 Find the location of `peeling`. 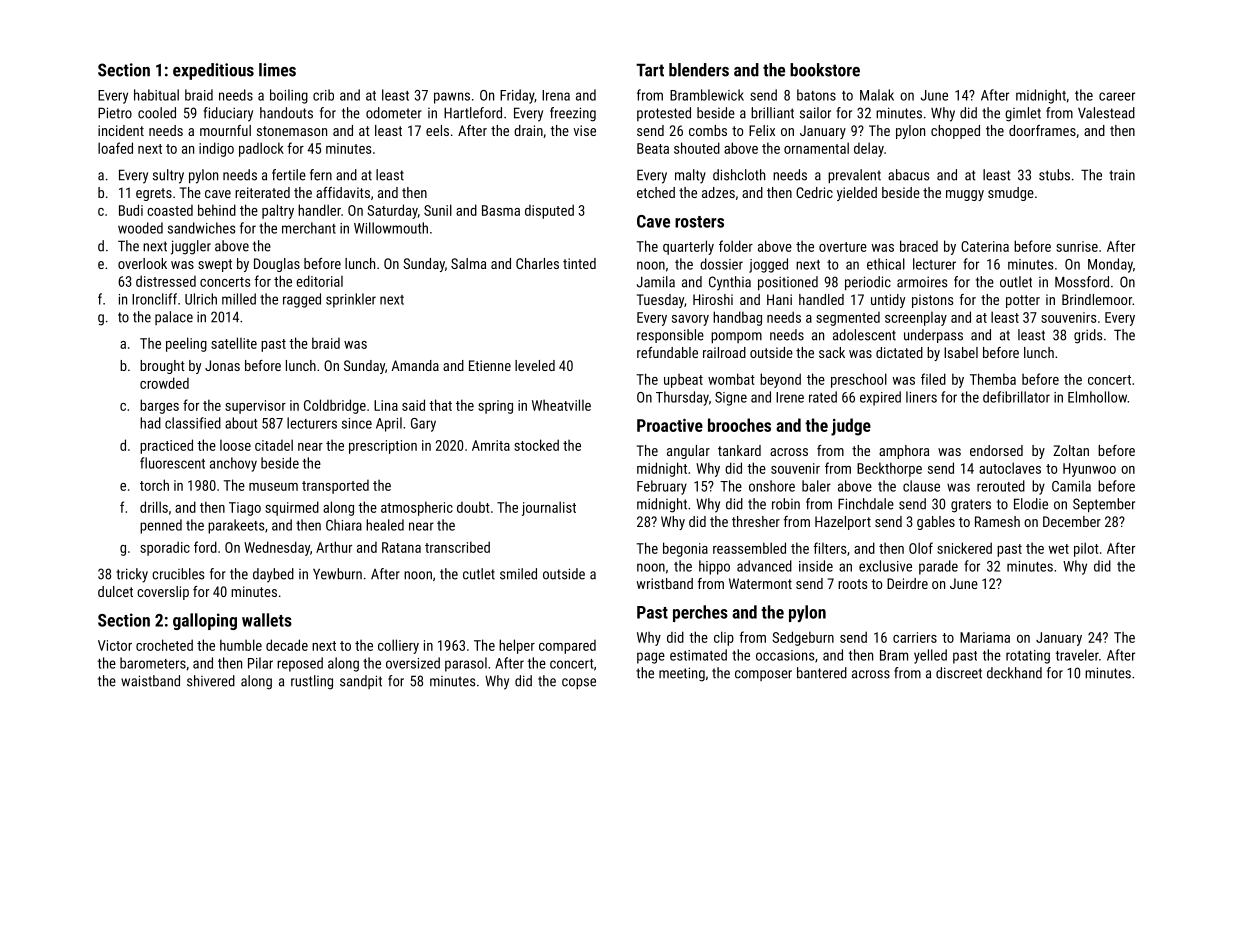

peeling is located at coordinates (186, 344).
